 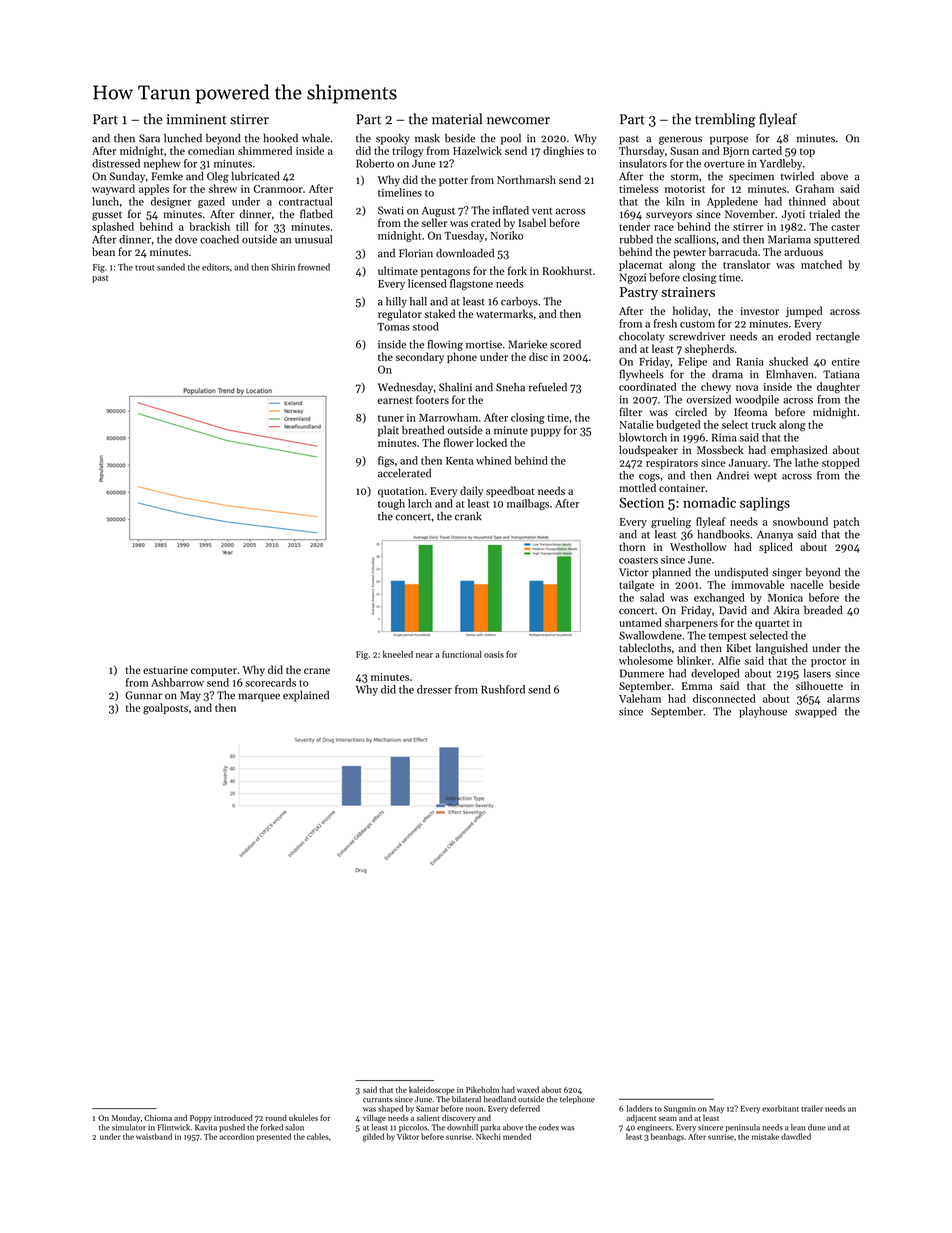 What do you see at coordinates (503, 689) in the image?
I see `Rushford` at bounding box center [503, 689].
